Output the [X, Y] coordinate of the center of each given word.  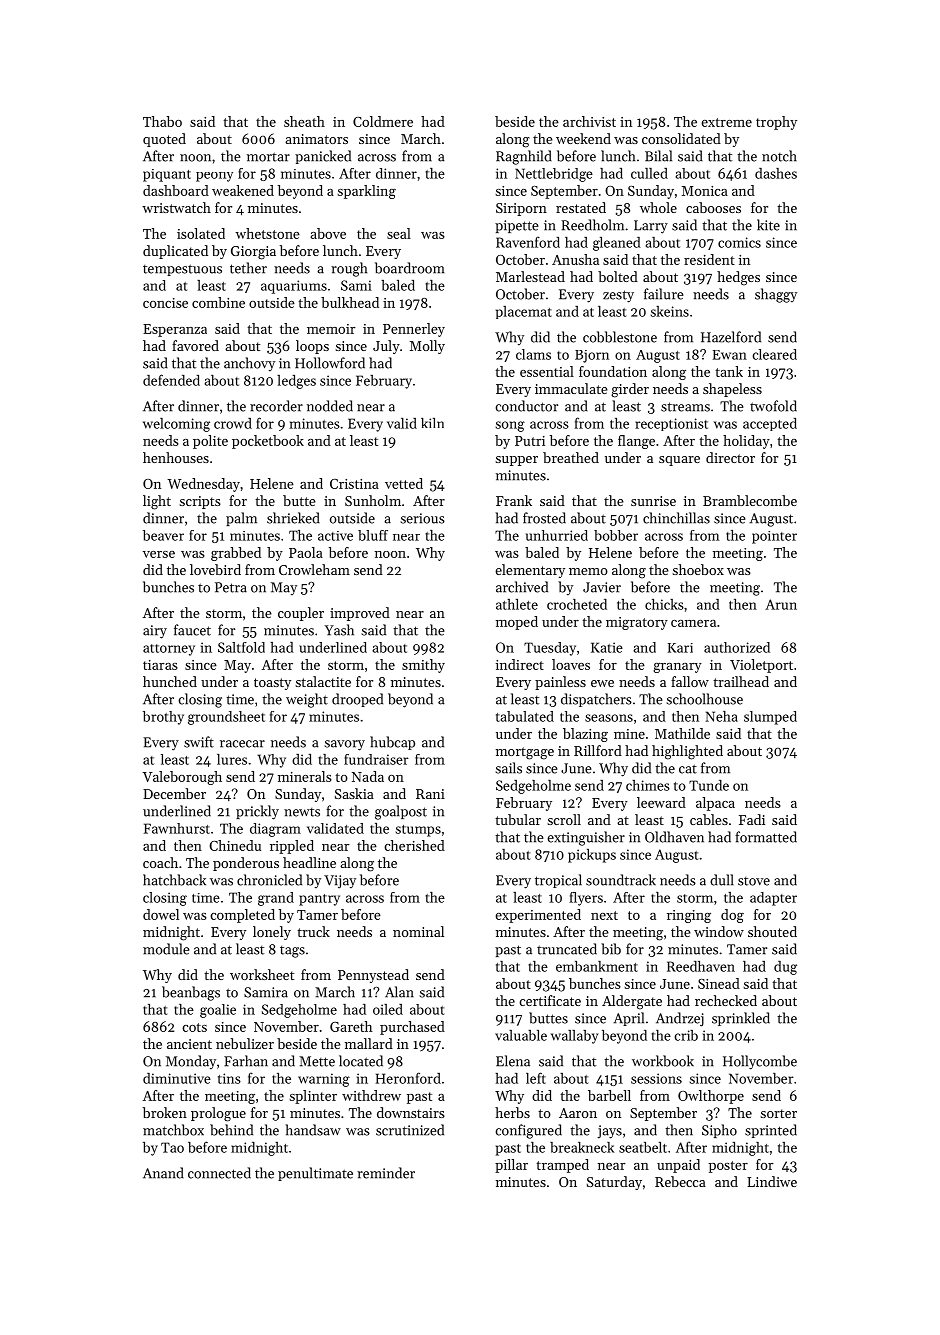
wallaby [574, 1037]
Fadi [752, 819]
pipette [517, 226]
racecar [242, 744]
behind [231, 1130]
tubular [518, 819]
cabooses [713, 207]
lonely [272, 933]
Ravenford [528, 242]
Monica [705, 191]
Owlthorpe [711, 1097]
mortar [268, 157]
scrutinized [410, 1130]
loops [312, 347]
